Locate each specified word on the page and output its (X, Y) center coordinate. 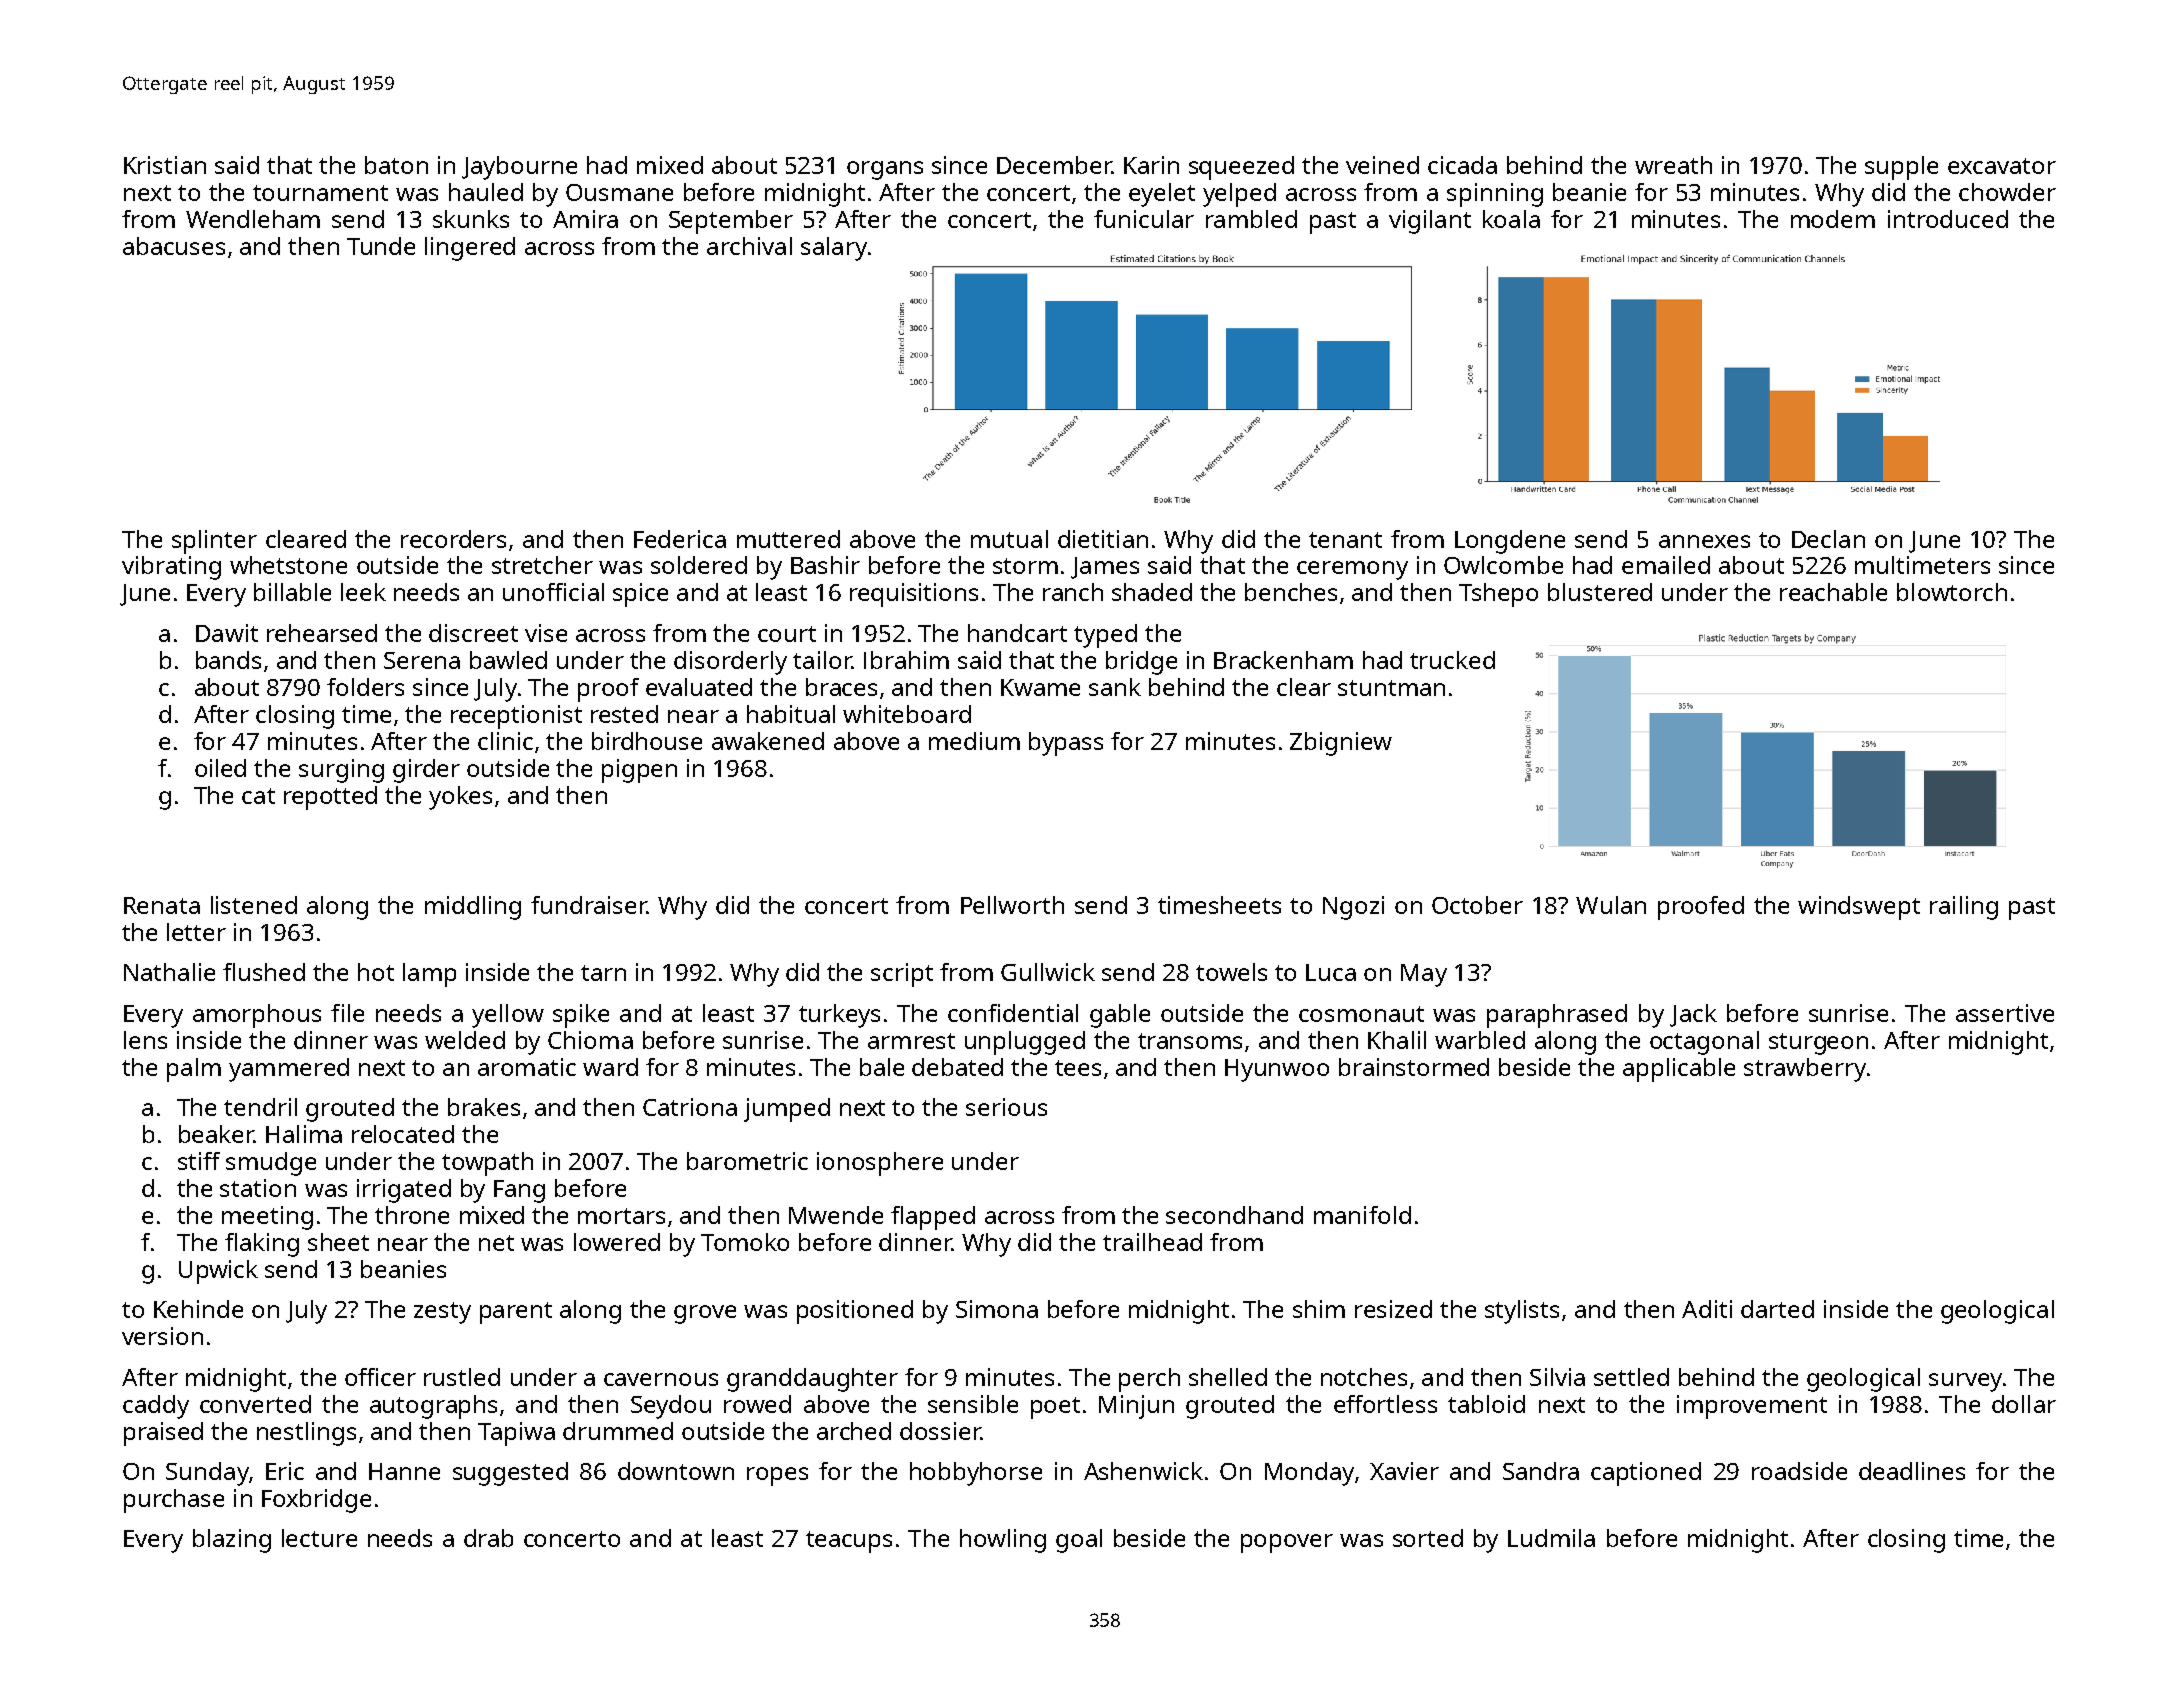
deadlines (1912, 1471)
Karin (1151, 165)
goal (1079, 1541)
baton (396, 165)
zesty (442, 1313)
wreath (1673, 165)
